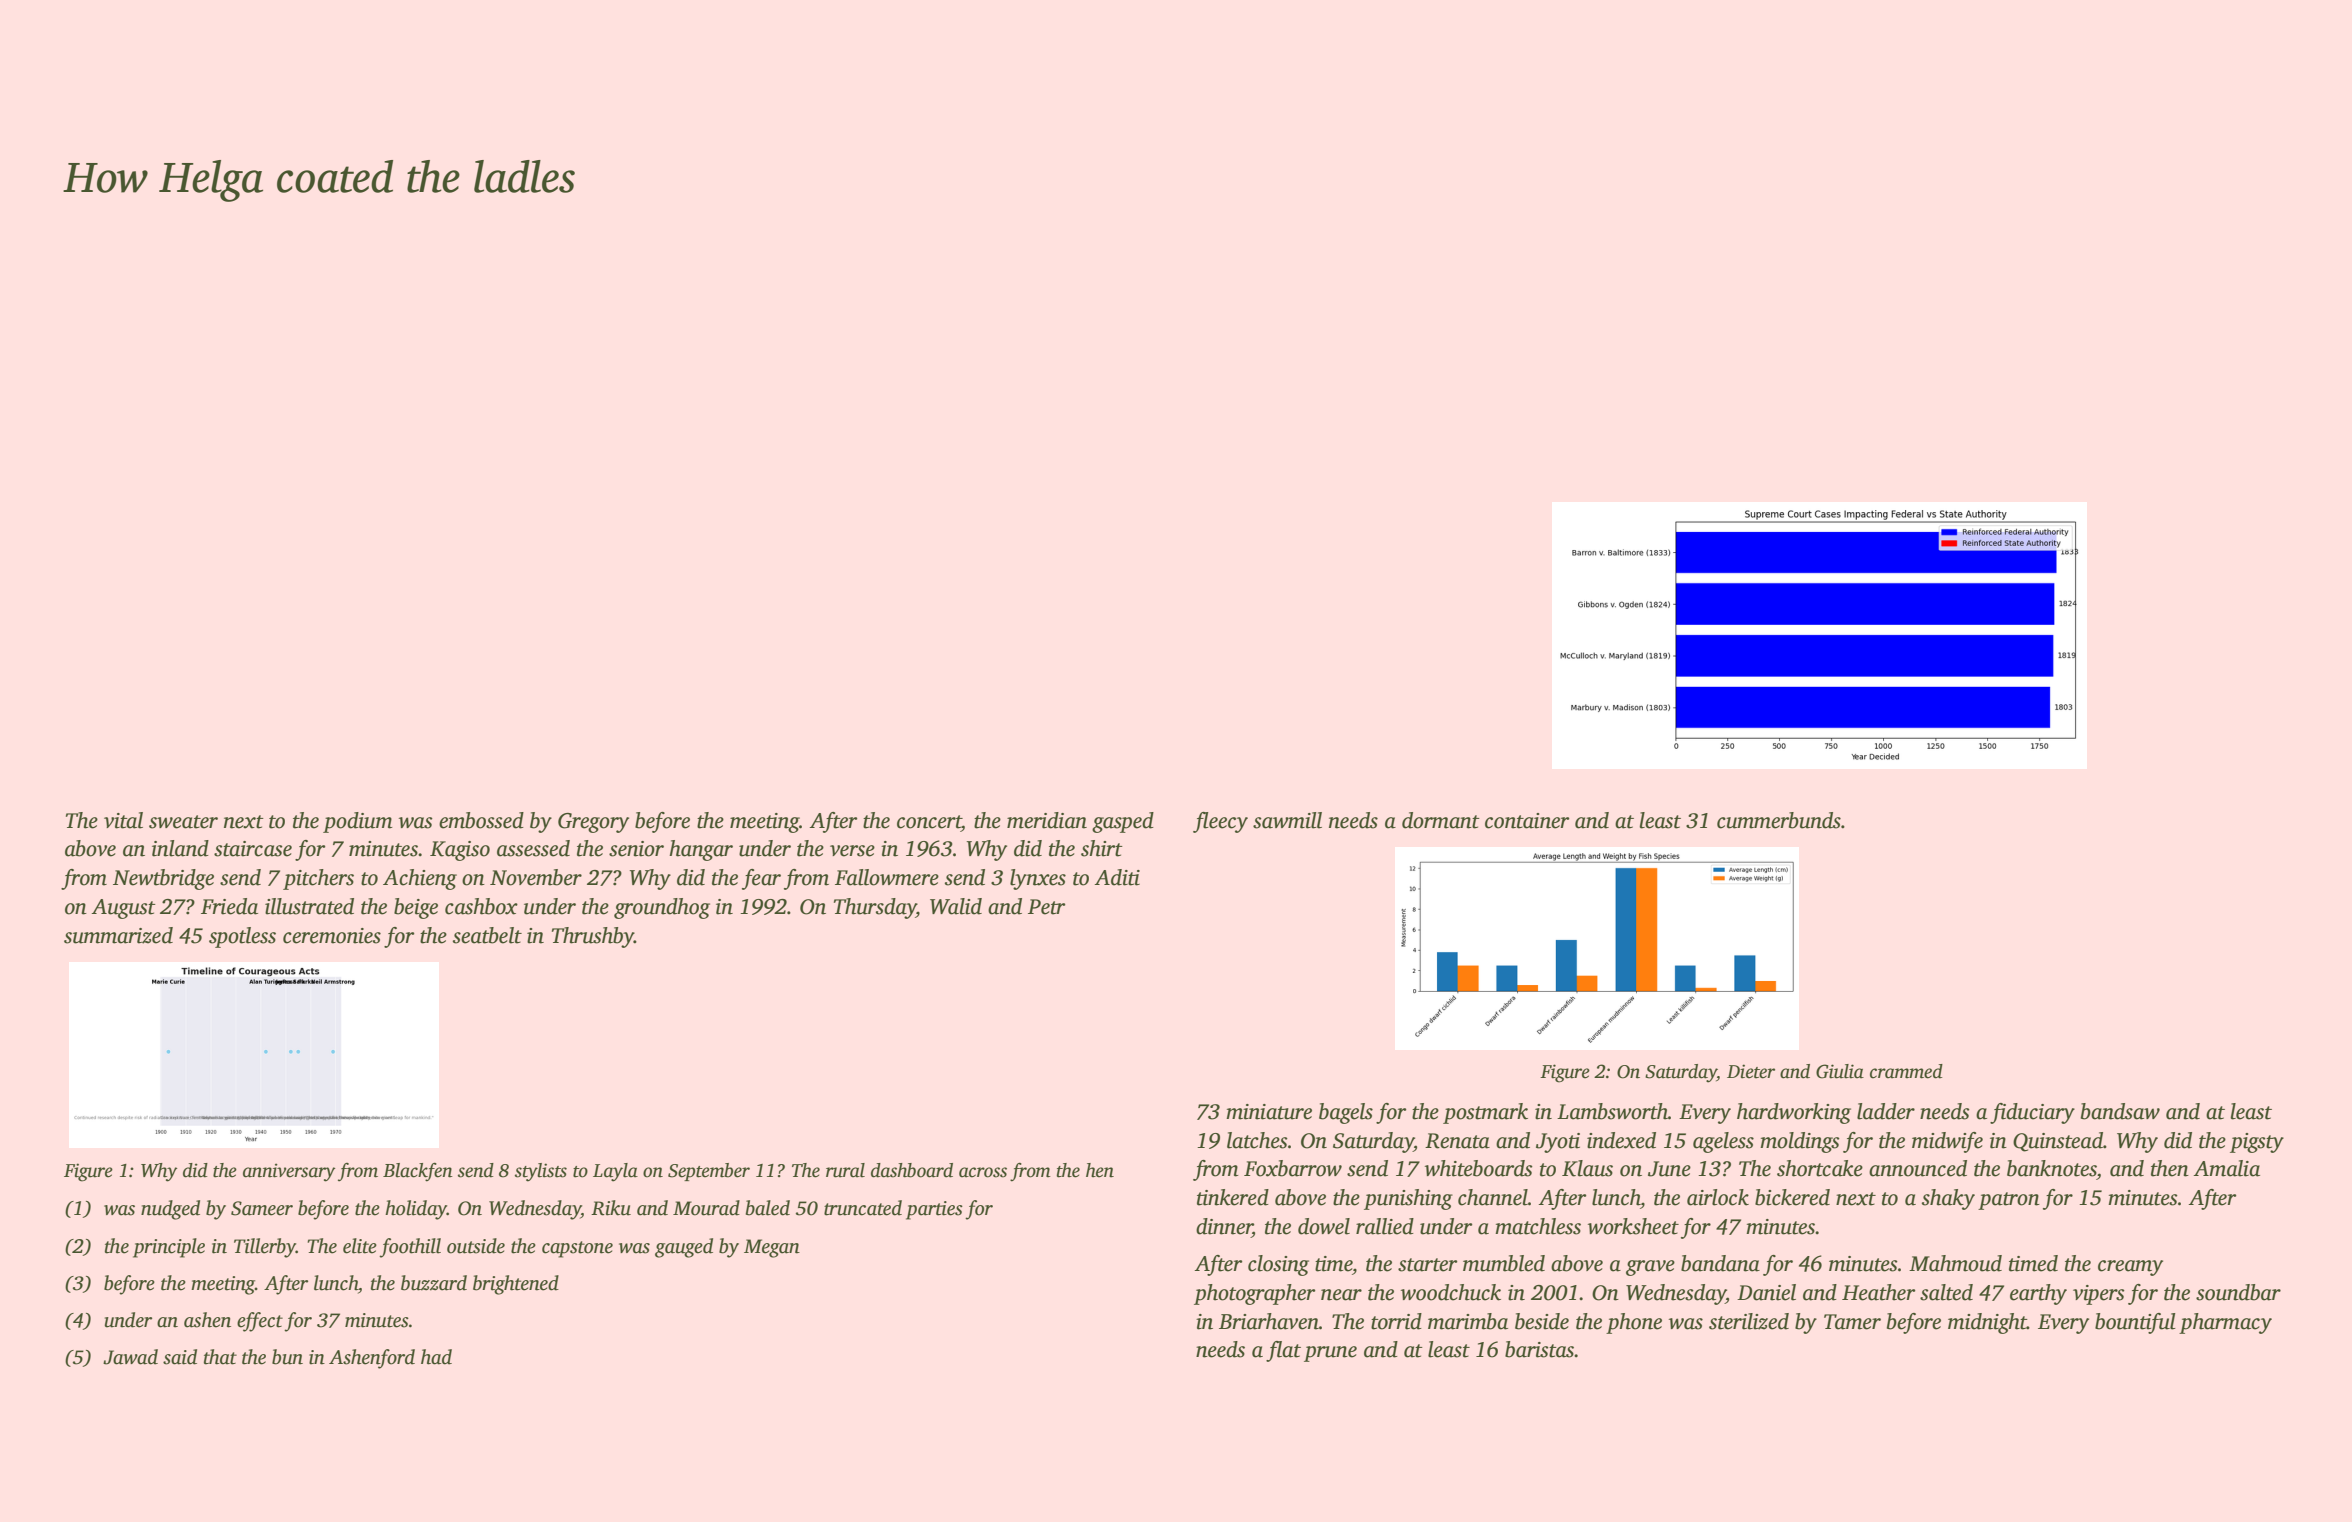 The height and width of the page is (1522, 2352). I want to click on container, so click(1527, 821).
